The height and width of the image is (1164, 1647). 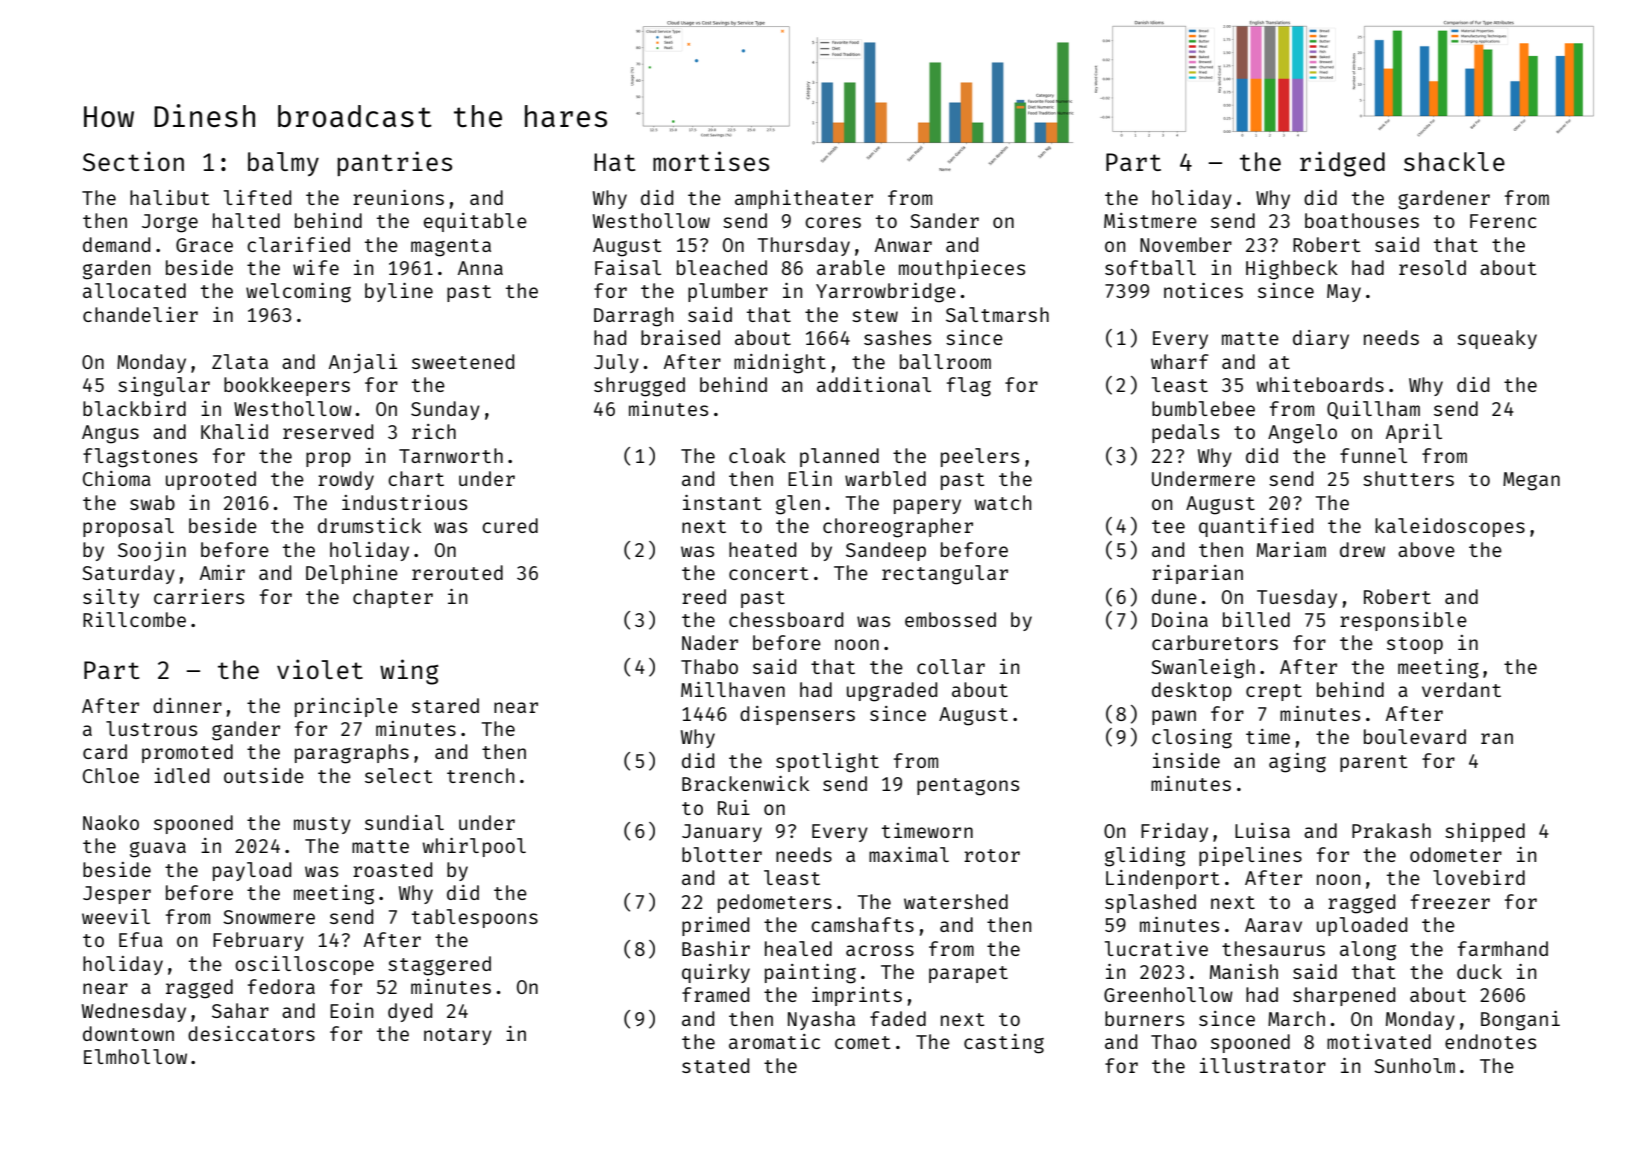 I want to click on rowdy, so click(x=346, y=480).
